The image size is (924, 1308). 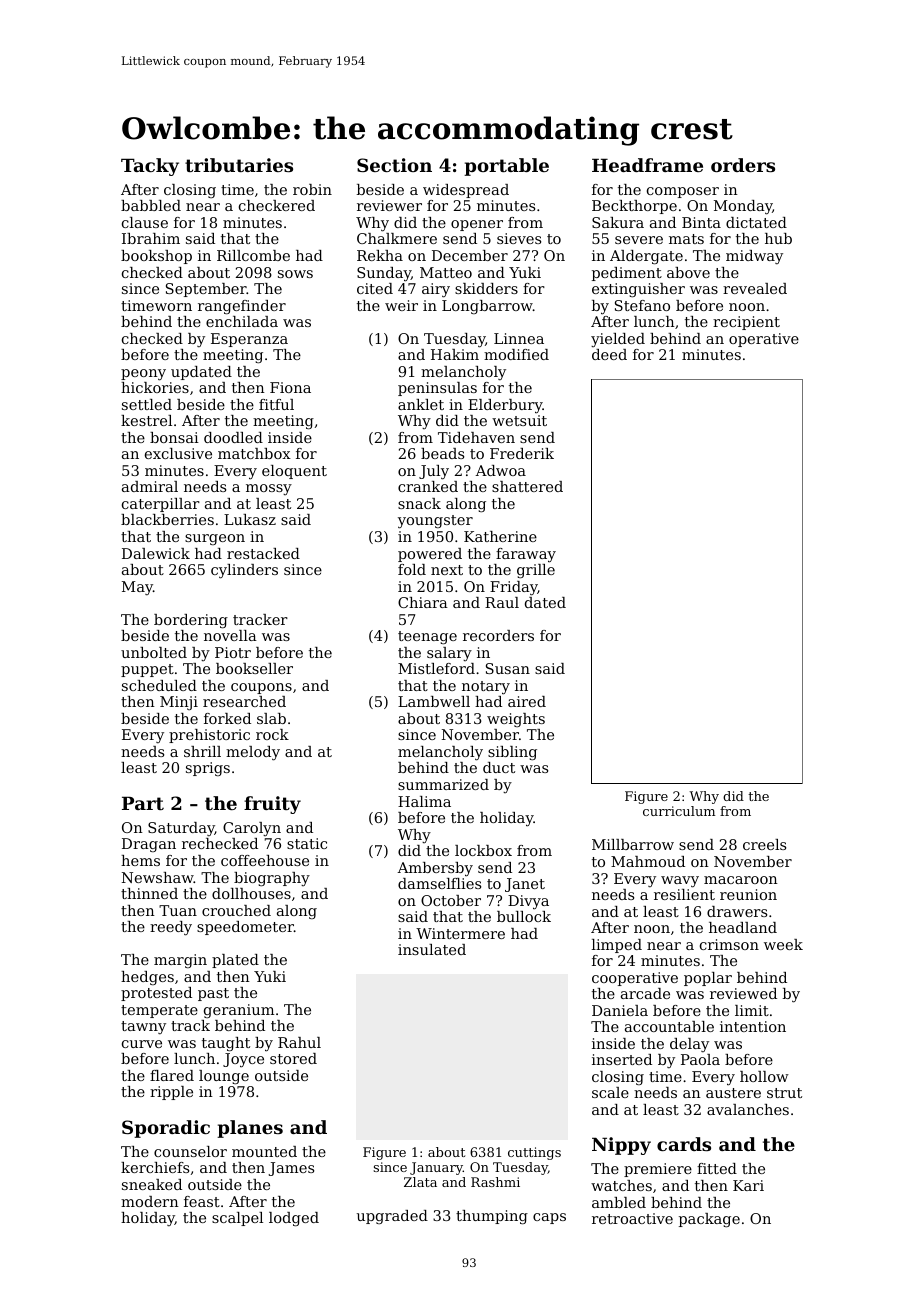 I want to click on clause, so click(x=145, y=222).
